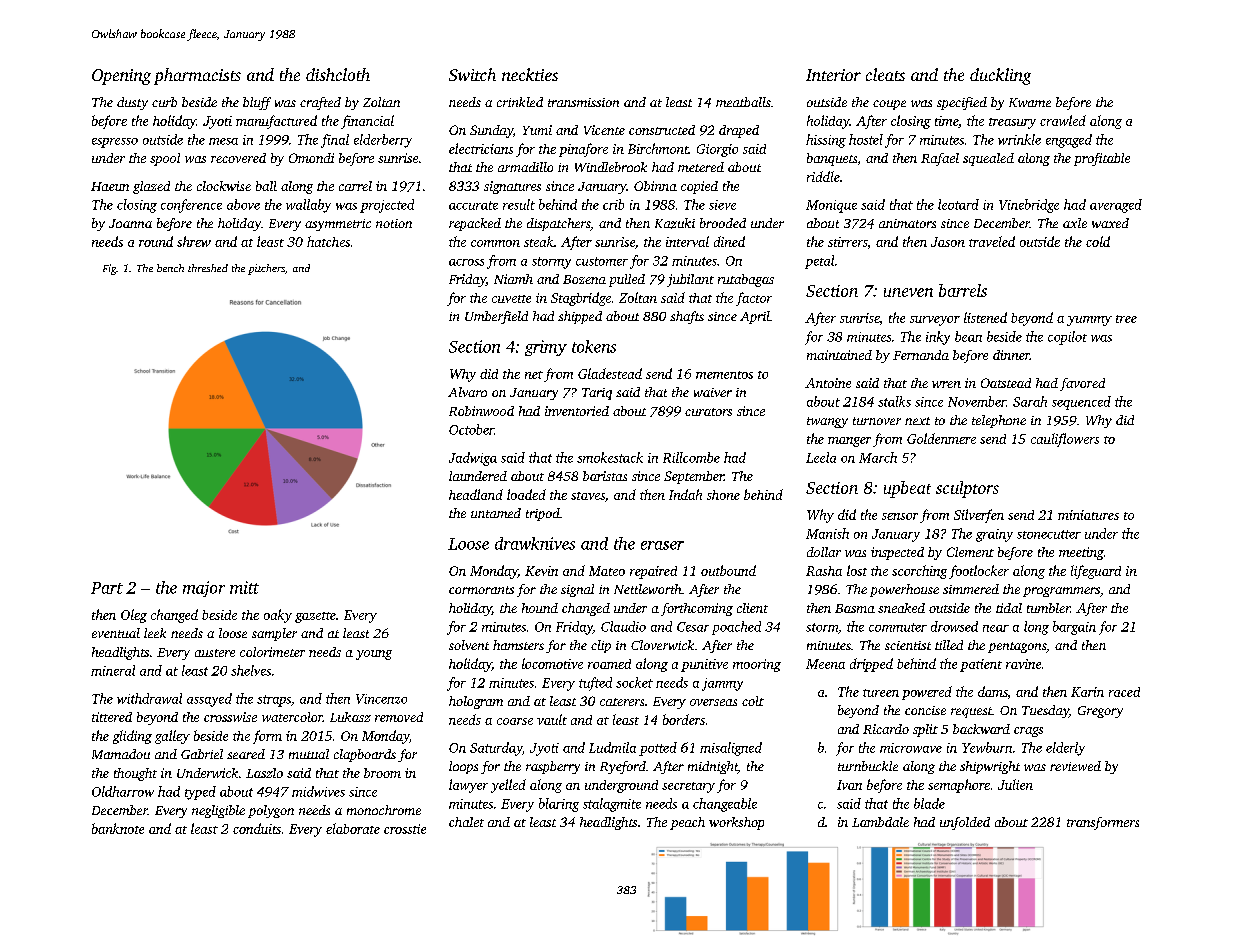 This screenshot has height=952, width=1233. I want to click on conduits, so click(257, 828).
